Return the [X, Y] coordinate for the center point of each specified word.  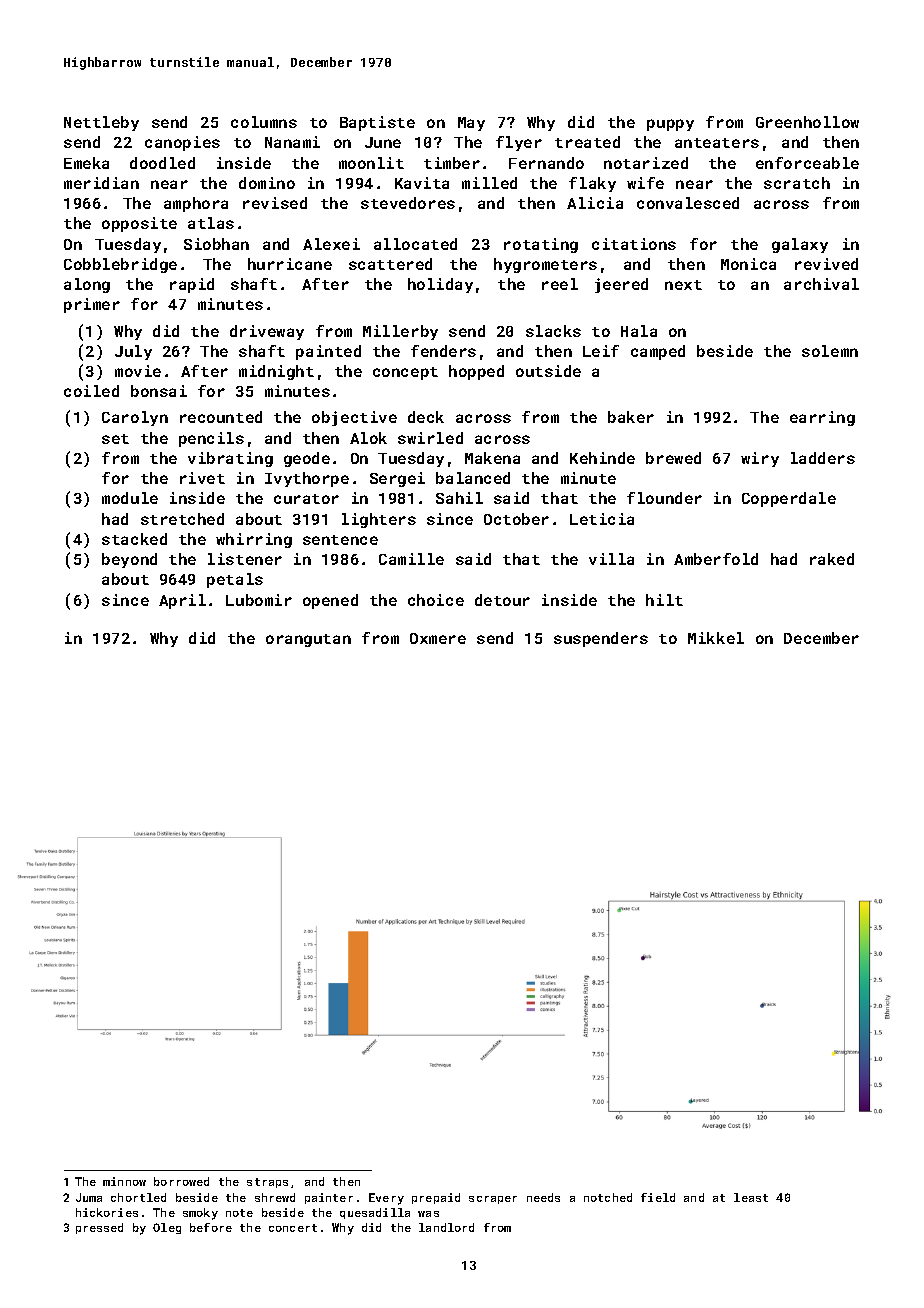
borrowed [181, 1181]
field [658, 1197]
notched [608, 1197]
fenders [443, 351]
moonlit [371, 163]
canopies [182, 143]
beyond [129, 560]
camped [658, 352]
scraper [493, 1200]
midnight [276, 372]
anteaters [717, 143]
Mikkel [716, 638]
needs [543, 1197]
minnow [124, 1181]
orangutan [308, 640]
